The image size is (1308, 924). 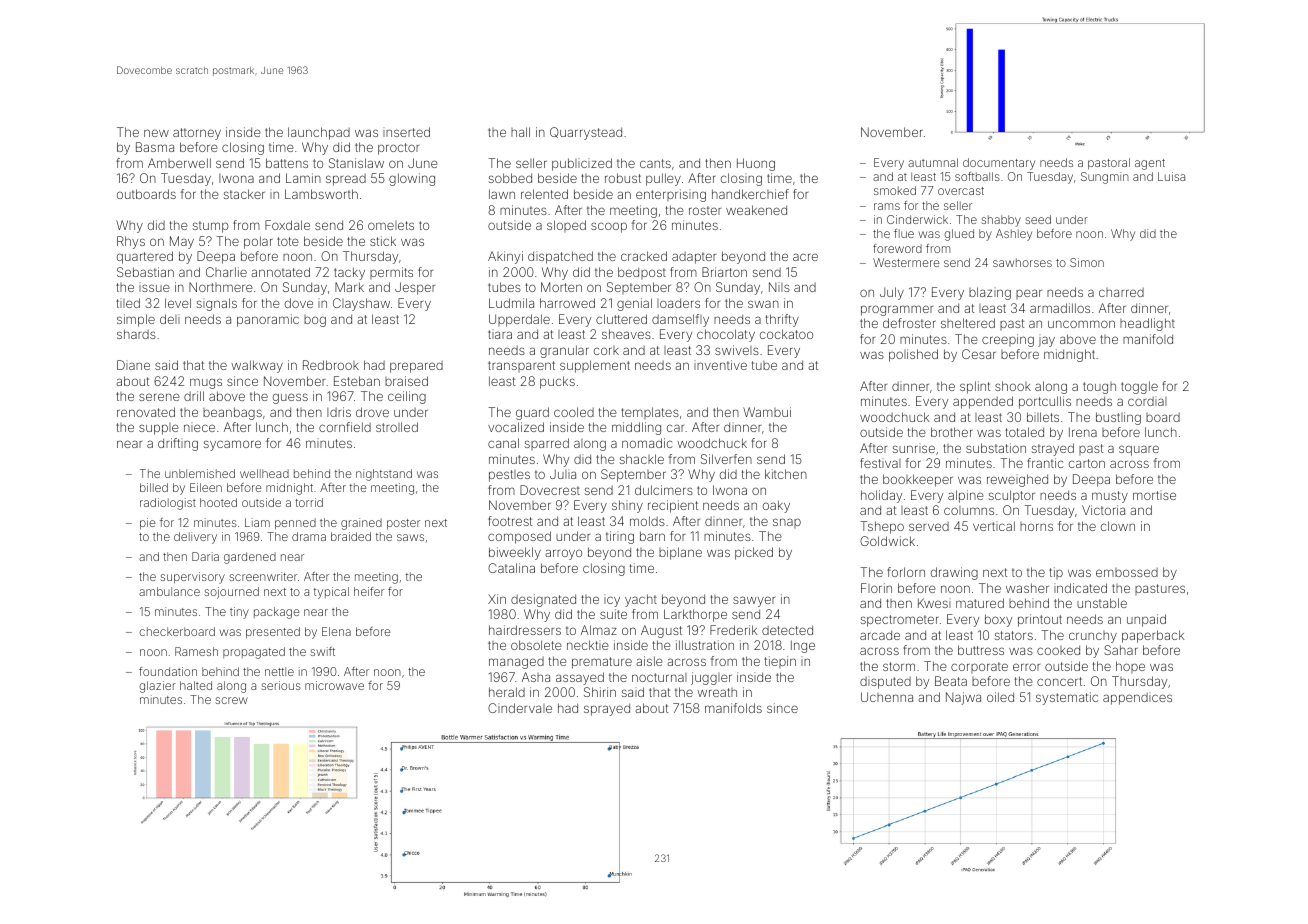 I want to click on strolled, so click(x=397, y=427).
